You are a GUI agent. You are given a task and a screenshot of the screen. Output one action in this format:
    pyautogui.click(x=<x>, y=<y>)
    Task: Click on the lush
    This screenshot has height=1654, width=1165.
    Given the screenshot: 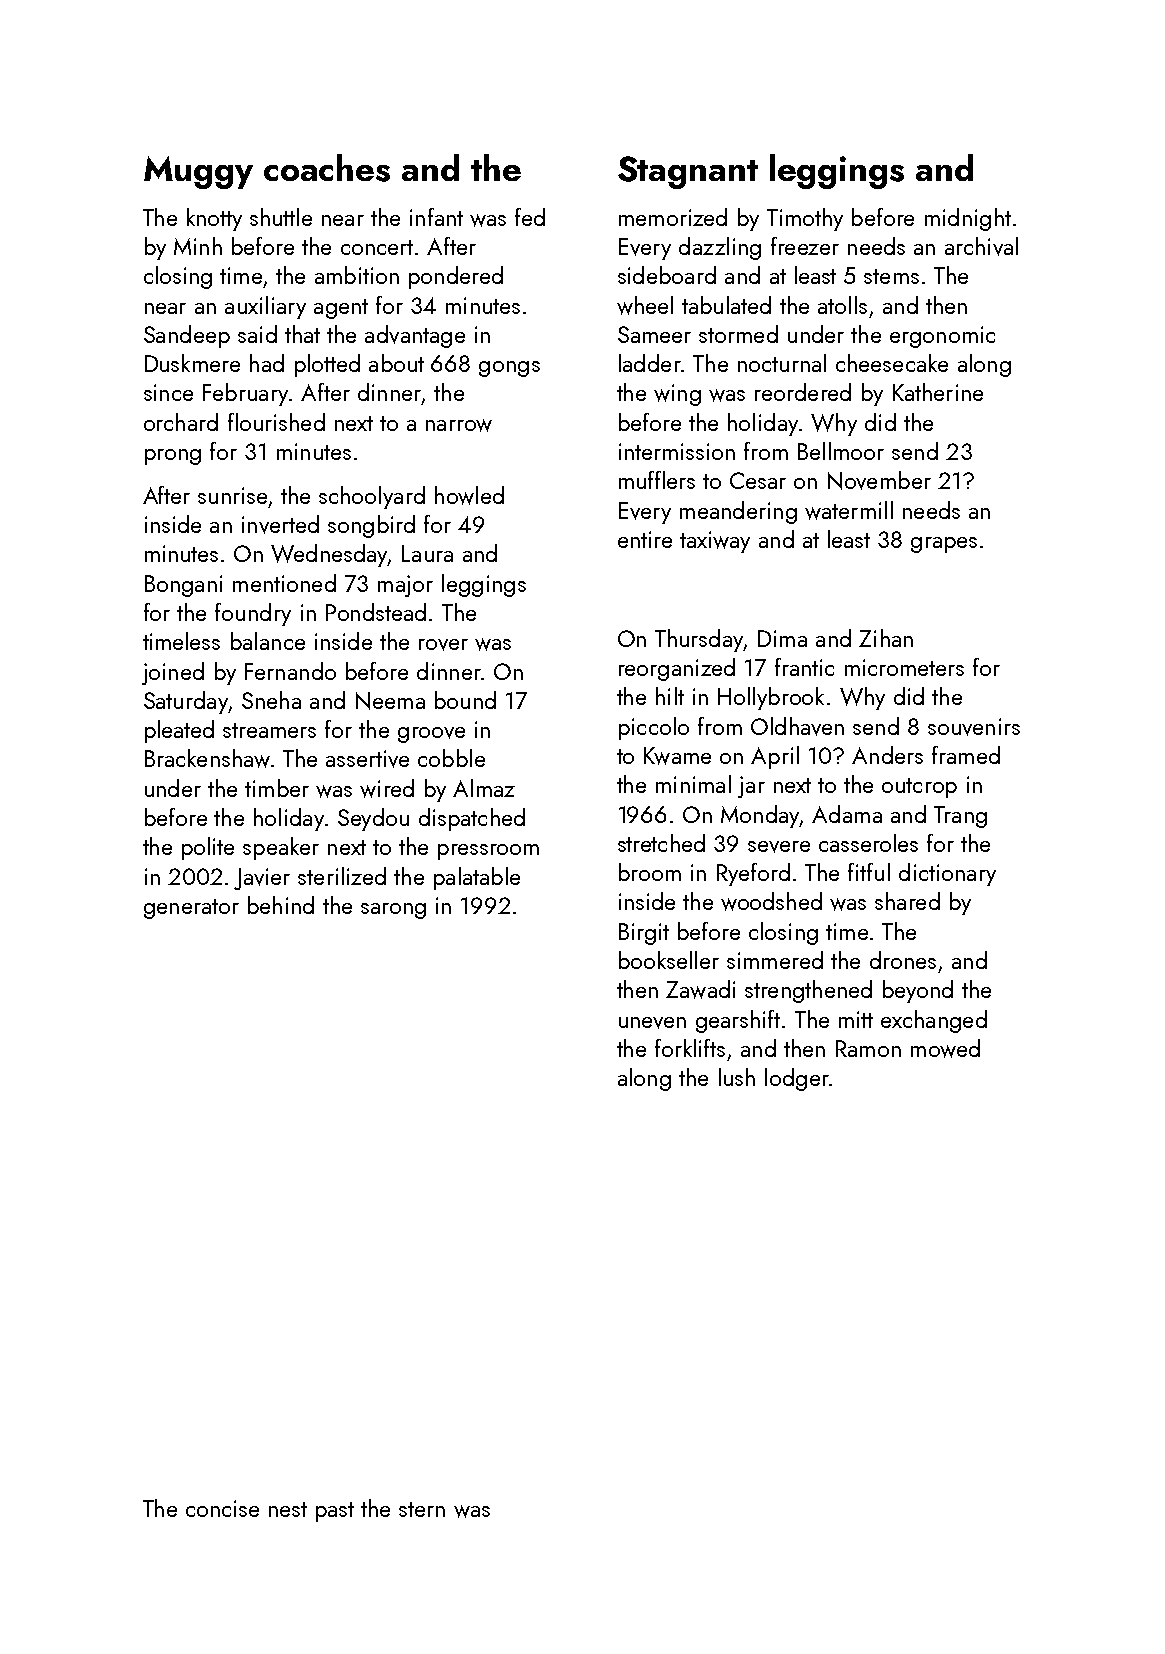 What is the action you would take?
    pyautogui.click(x=737, y=1077)
